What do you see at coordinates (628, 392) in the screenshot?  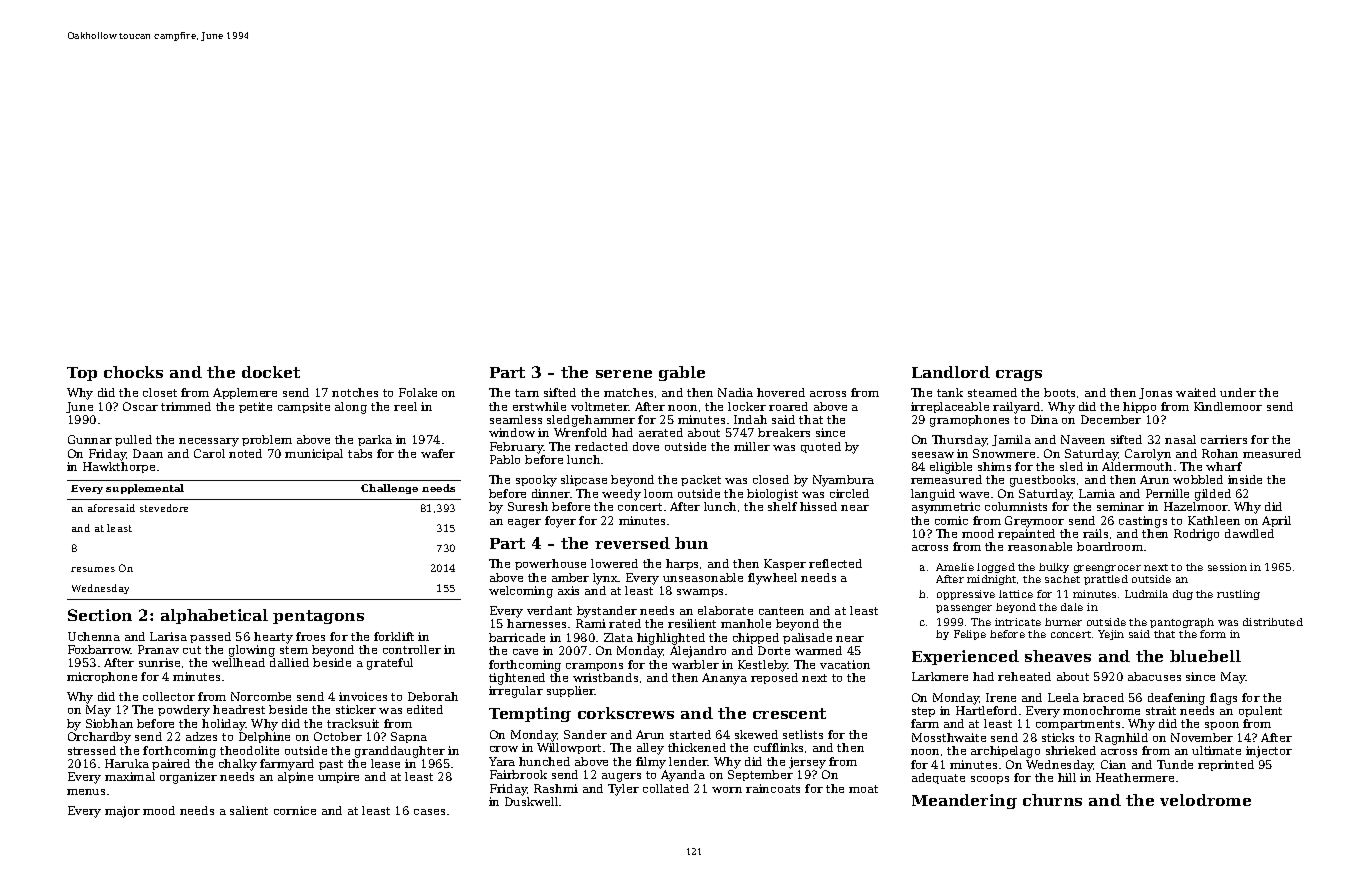 I see `matches` at bounding box center [628, 392].
